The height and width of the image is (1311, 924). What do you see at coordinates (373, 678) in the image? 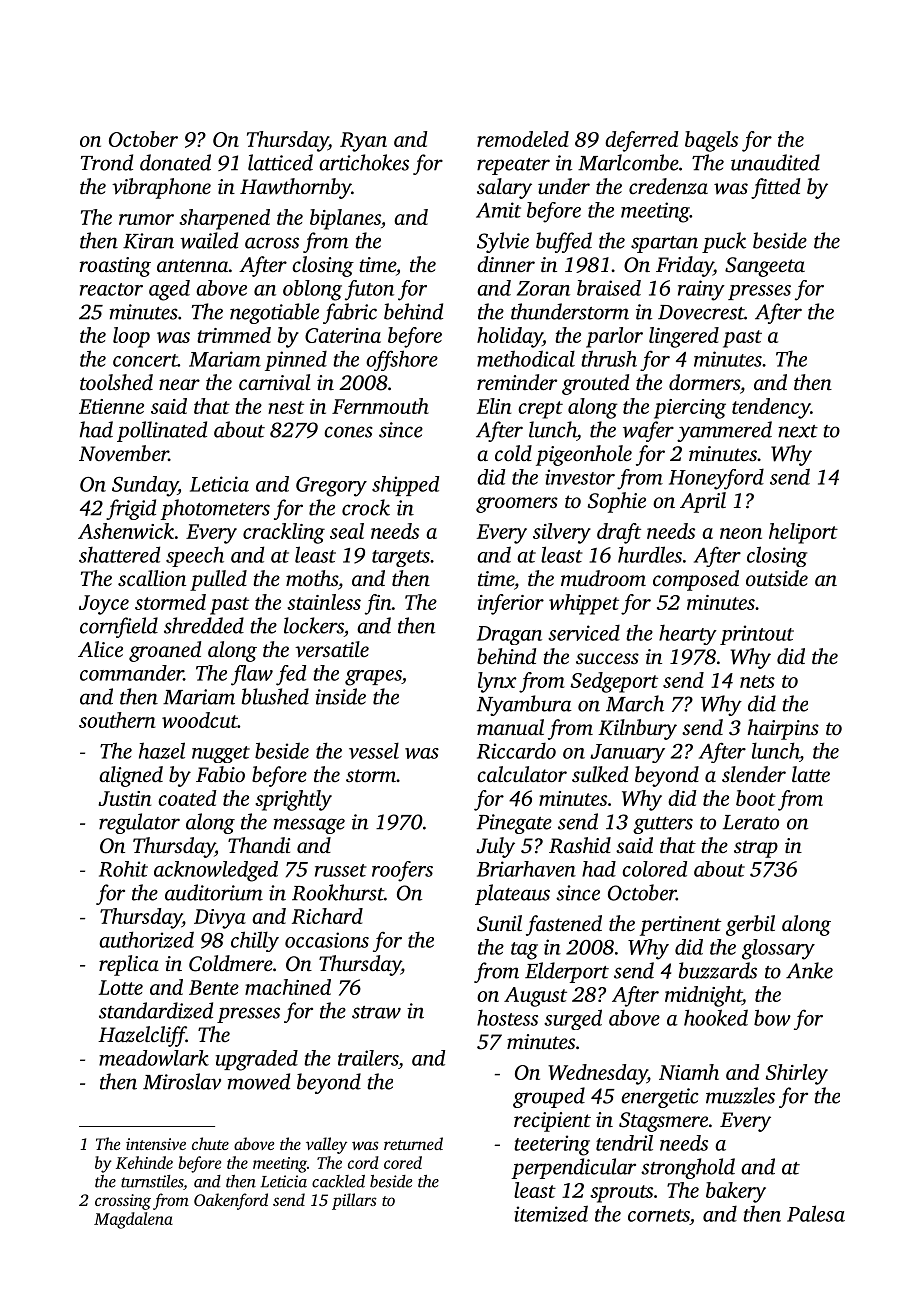
I see `grapes` at bounding box center [373, 678].
